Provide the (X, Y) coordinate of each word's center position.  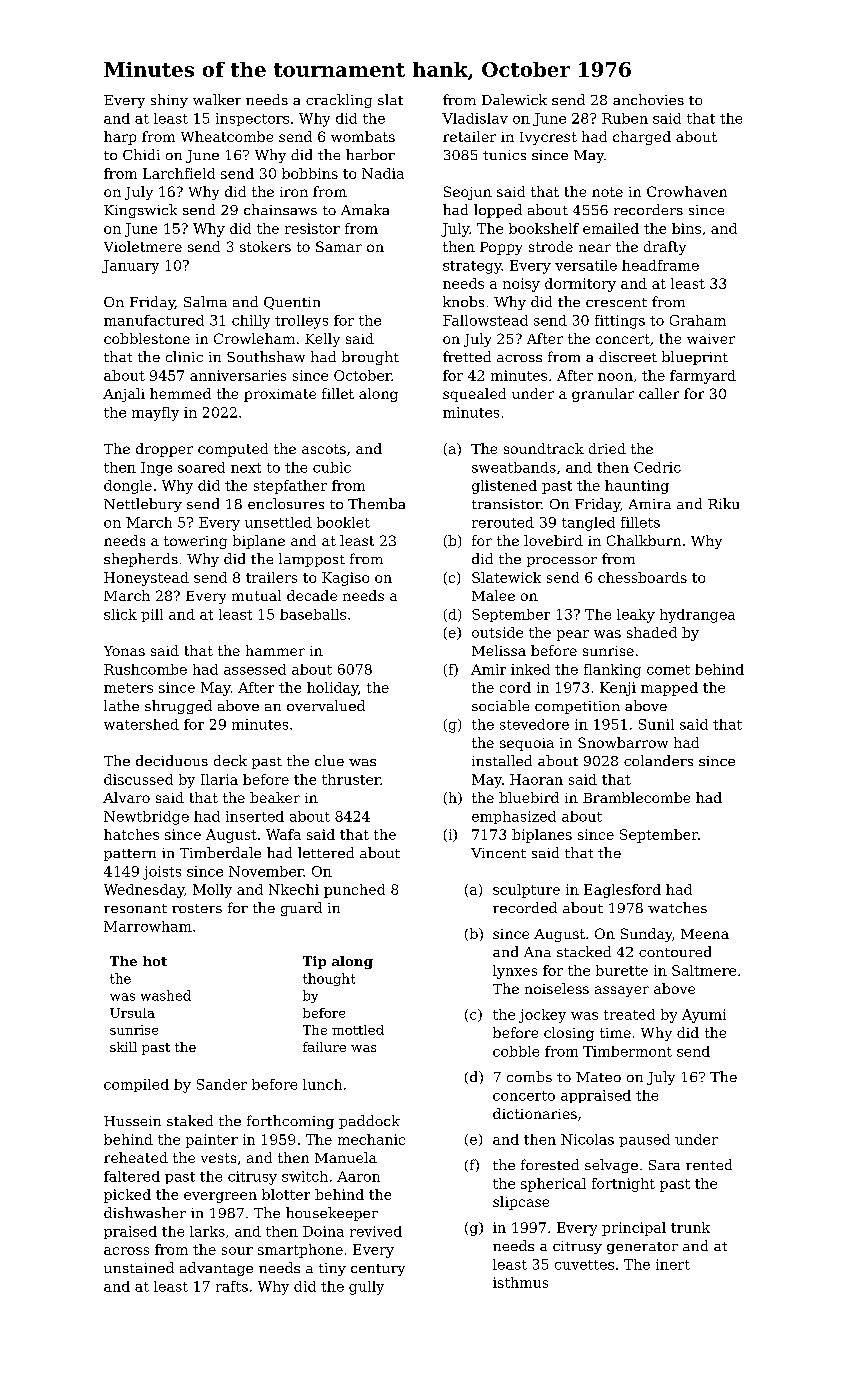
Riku (723, 503)
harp (120, 138)
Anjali (124, 395)
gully (366, 1288)
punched (354, 891)
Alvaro (126, 797)
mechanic (371, 1139)
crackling (339, 101)
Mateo (598, 1077)
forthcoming (290, 1122)
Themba (376, 503)
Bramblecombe (636, 797)
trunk (690, 1227)
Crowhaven (687, 191)
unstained (139, 1267)
